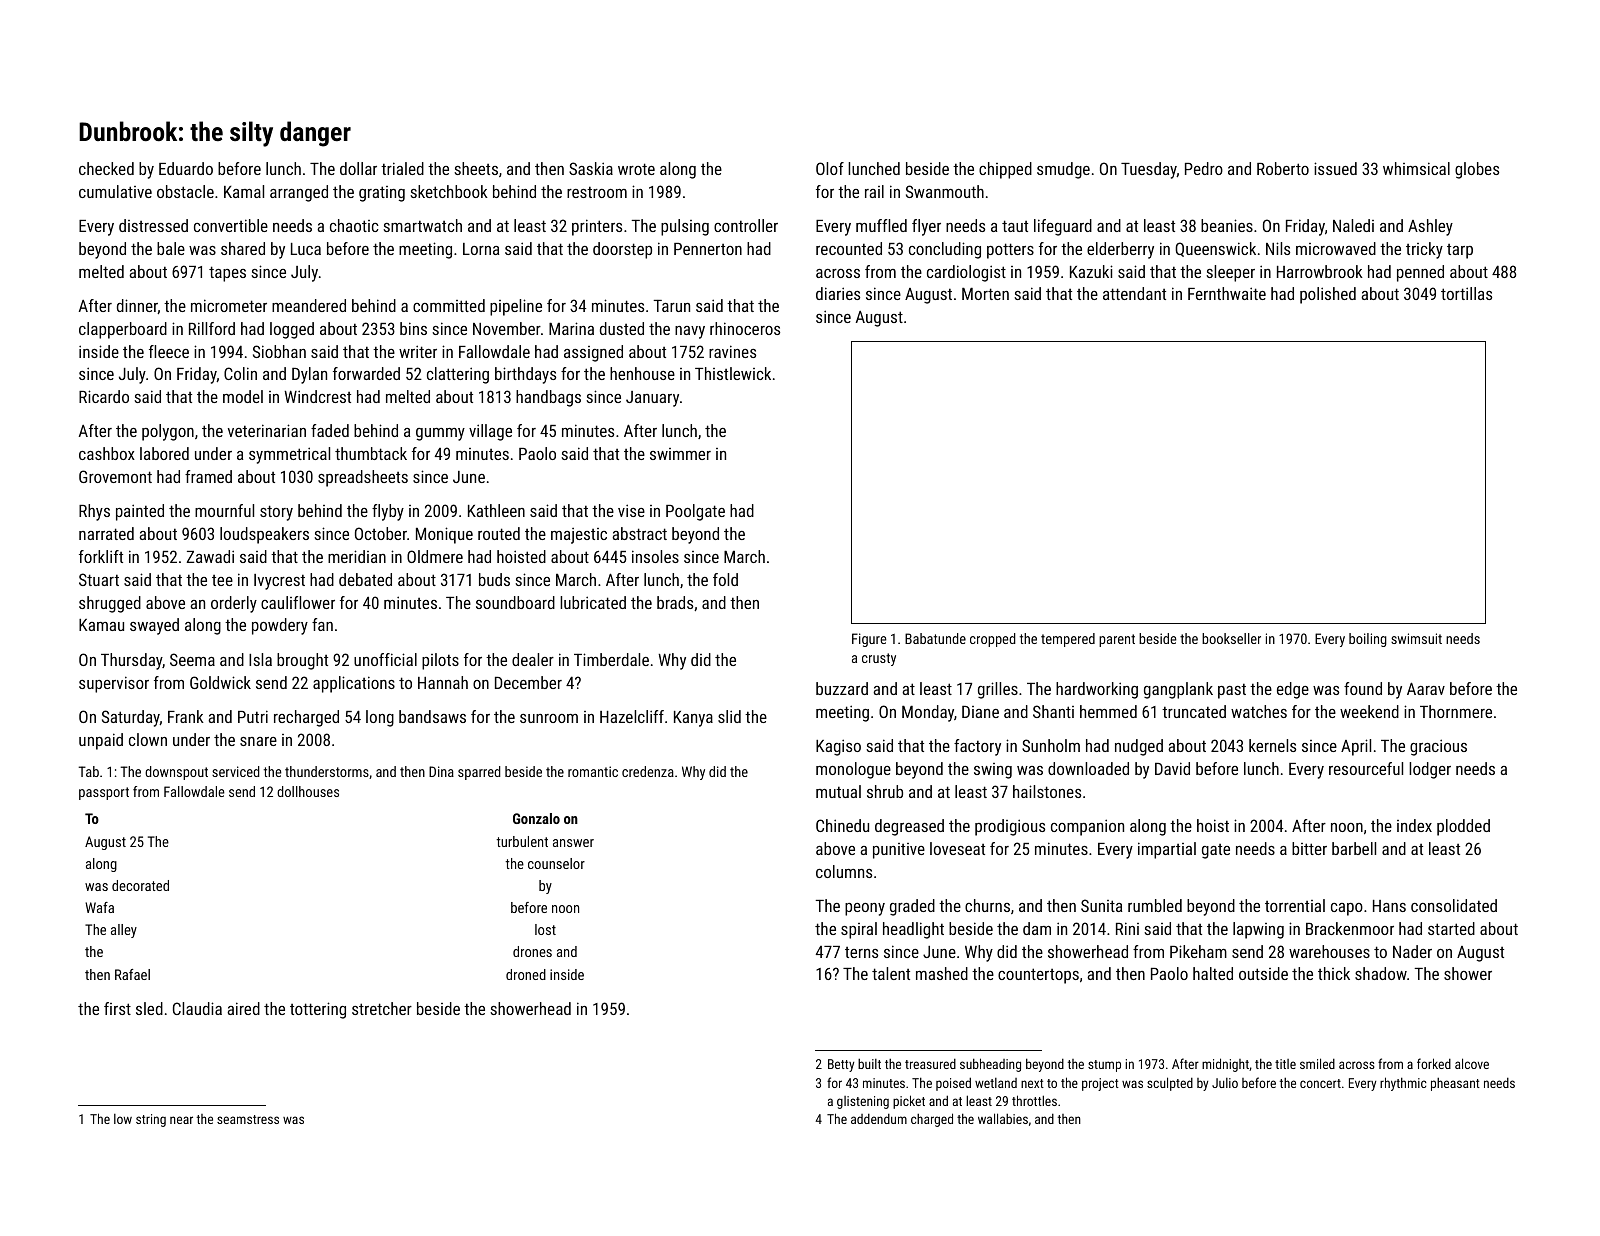  What do you see at coordinates (830, 168) in the screenshot?
I see `Olof` at bounding box center [830, 168].
